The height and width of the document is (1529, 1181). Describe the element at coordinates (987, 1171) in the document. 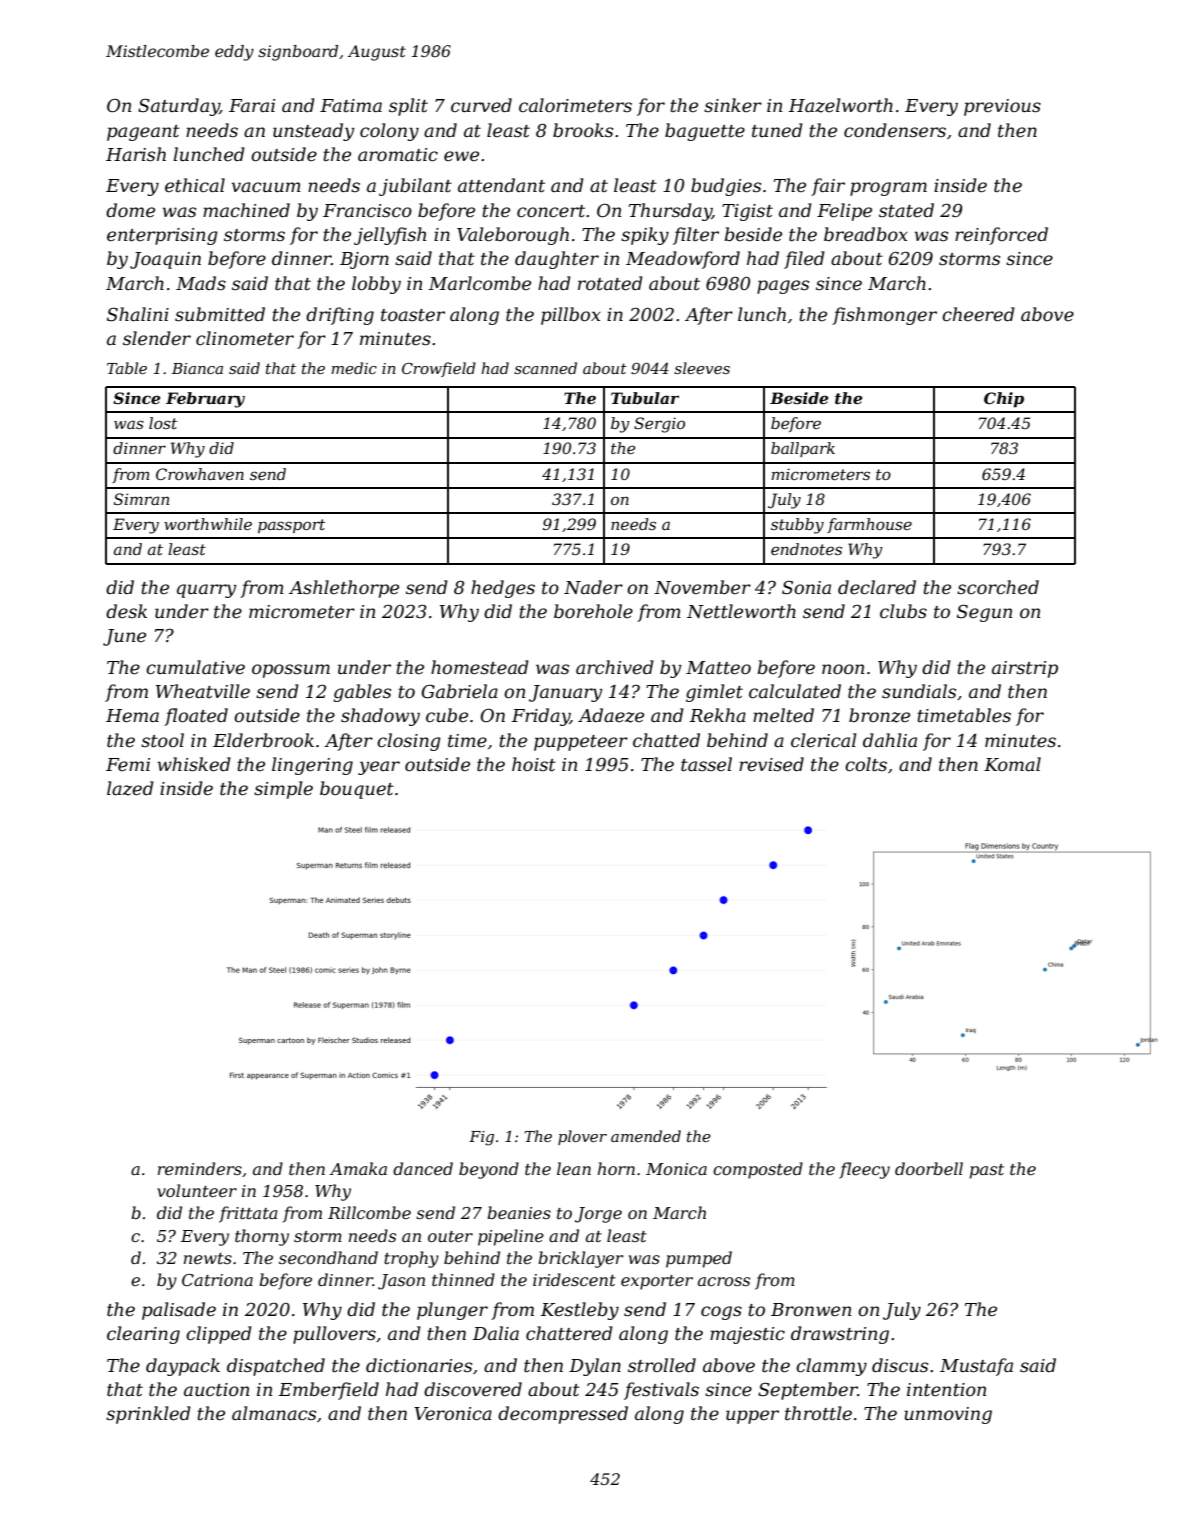

I see `past` at that location.
